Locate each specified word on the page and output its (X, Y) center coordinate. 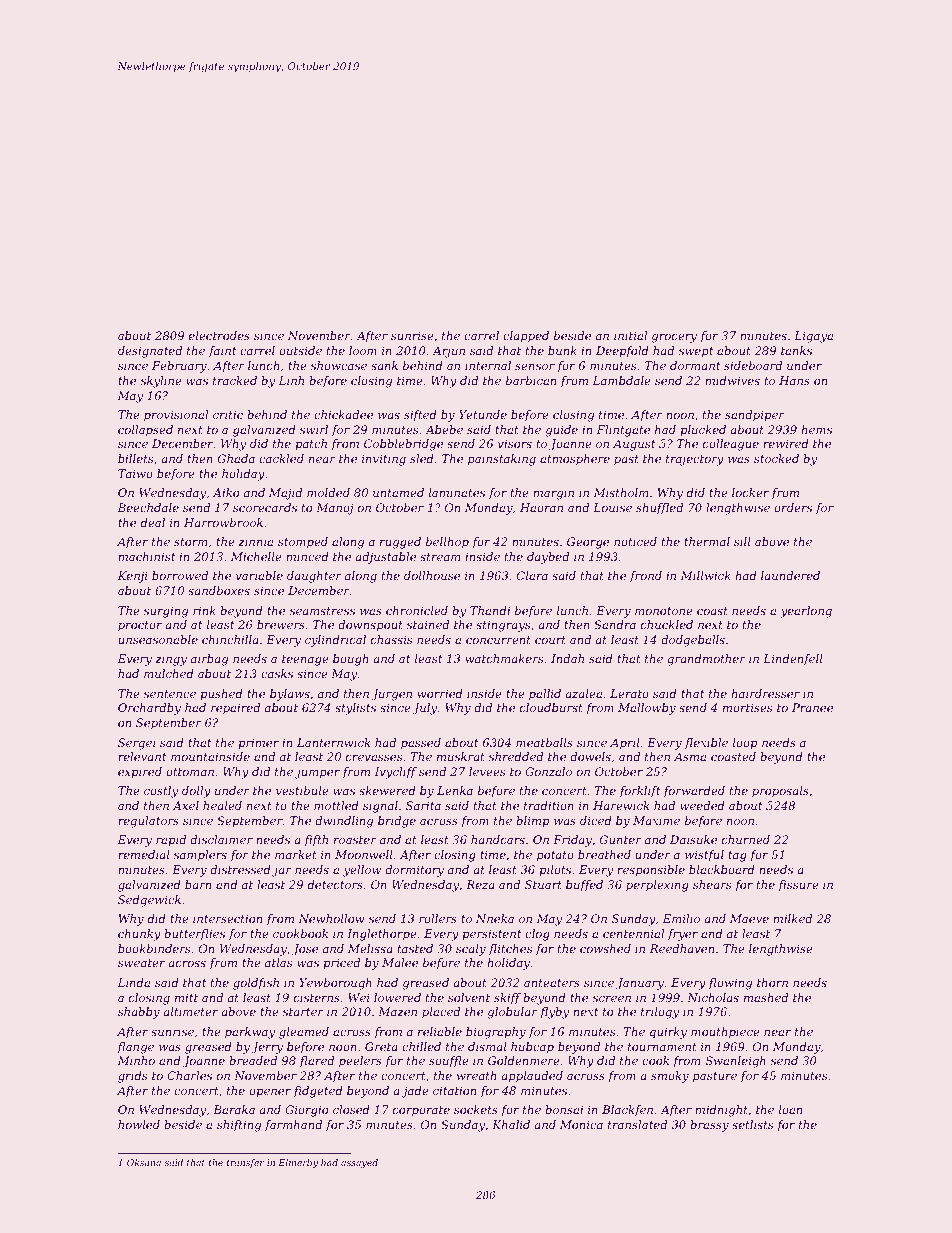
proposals (780, 792)
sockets (476, 1109)
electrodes (219, 335)
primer (258, 744)
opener (270, 1093)
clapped (526, 337)
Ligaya (813, 337)
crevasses (374, 758)
